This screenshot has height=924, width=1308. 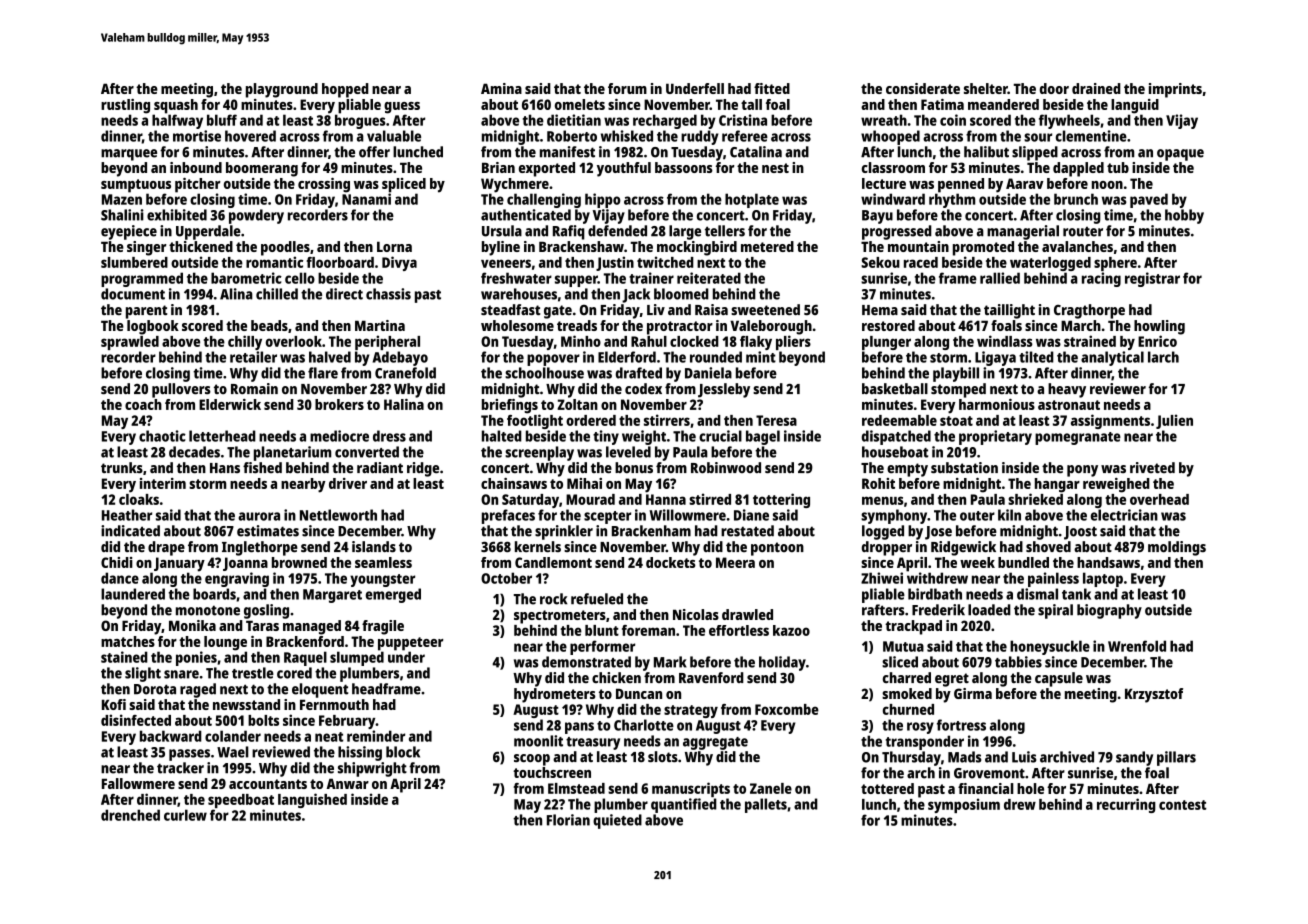 What do you see at coordinates (250, 136) in the screenshot?
I see `hovered` at bounding box center [250, 136].
